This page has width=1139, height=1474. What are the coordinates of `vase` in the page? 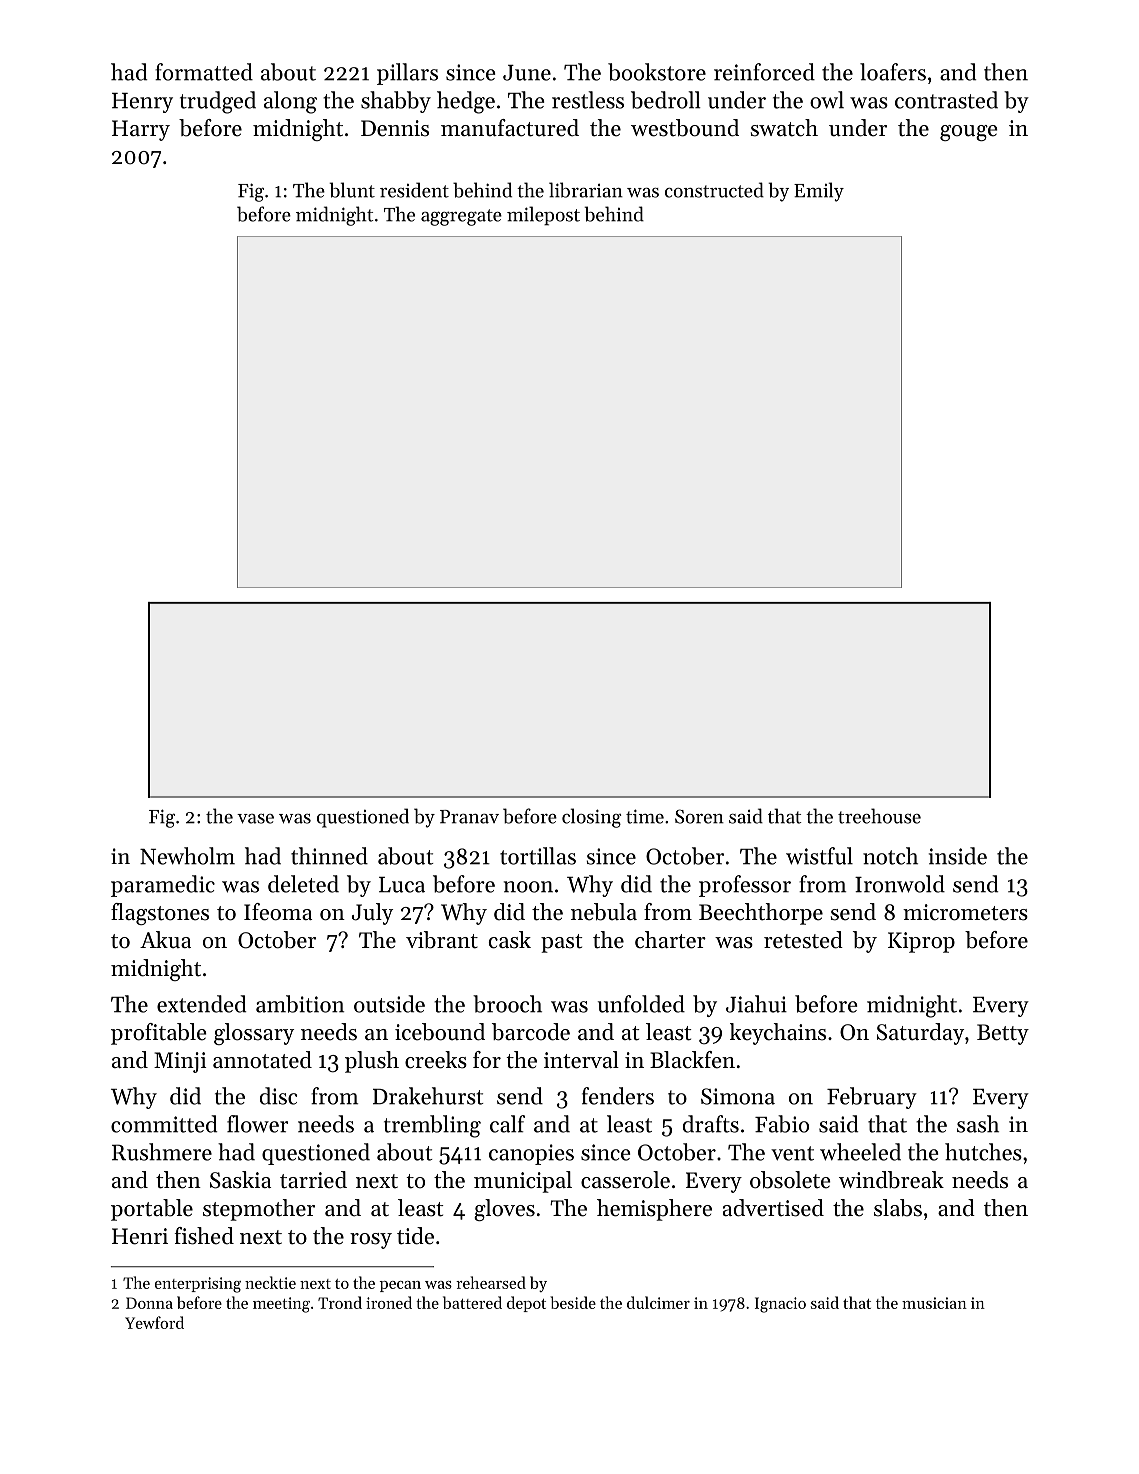 It's located at (255, 819).
